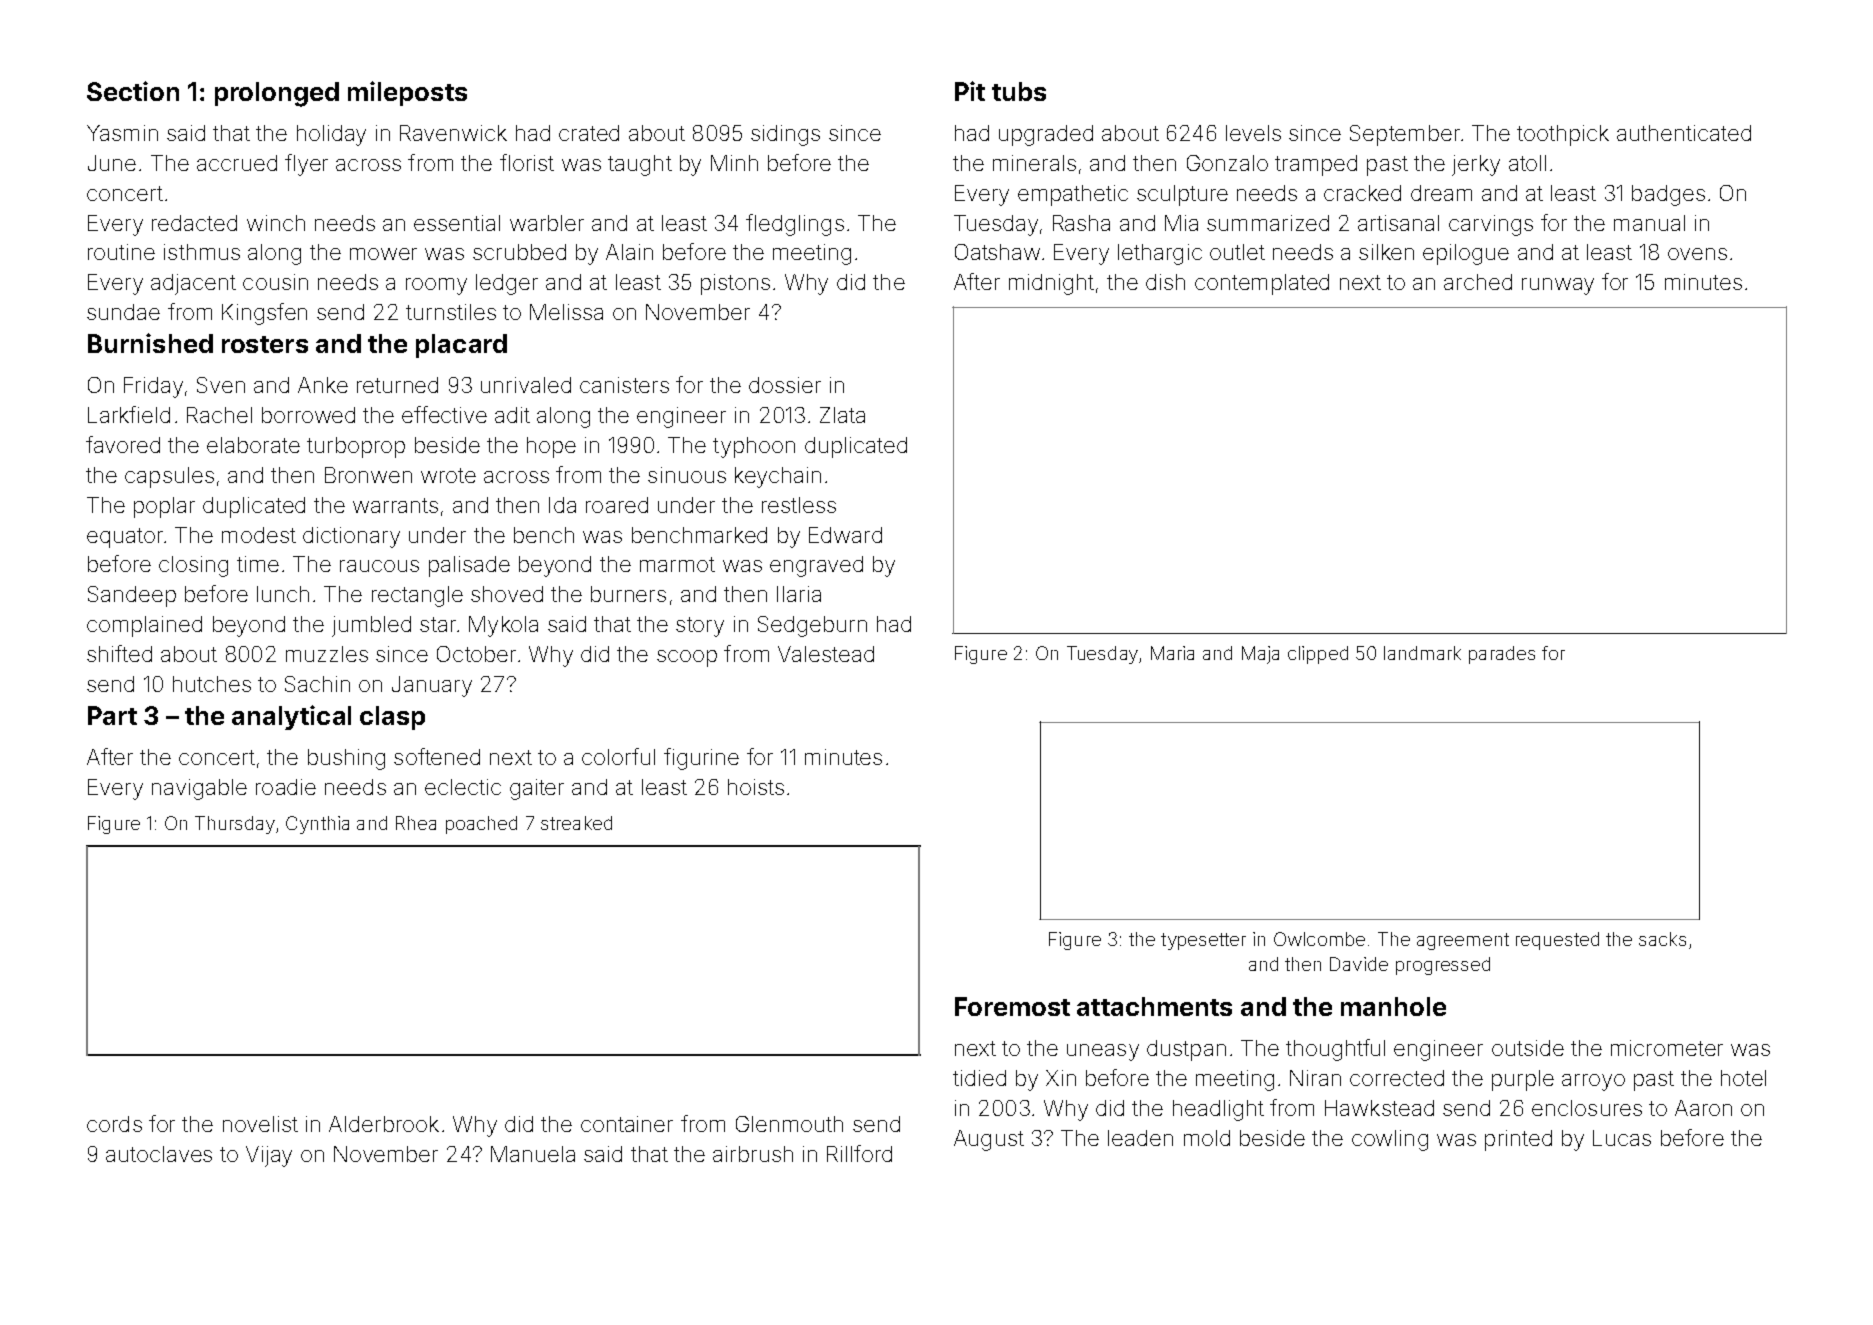  What do you see at coordinates (1019, 91) in the document?
I see `tubs` at bounding box center [1019, 91].
